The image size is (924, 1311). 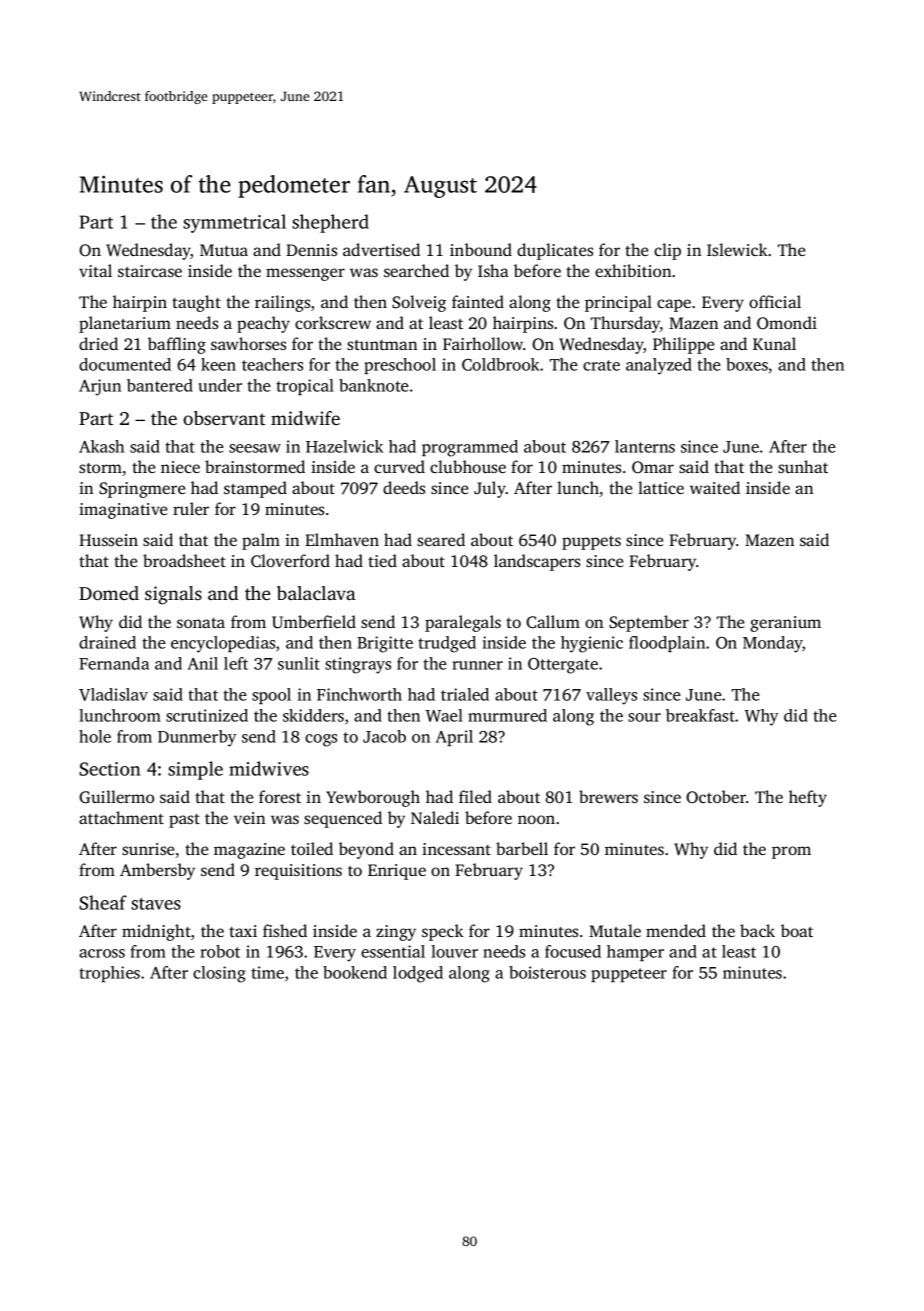 What do you see at coordinates (737, 249) in the screenshot?
I see `Islewick` at bounding box center [737, 249].
